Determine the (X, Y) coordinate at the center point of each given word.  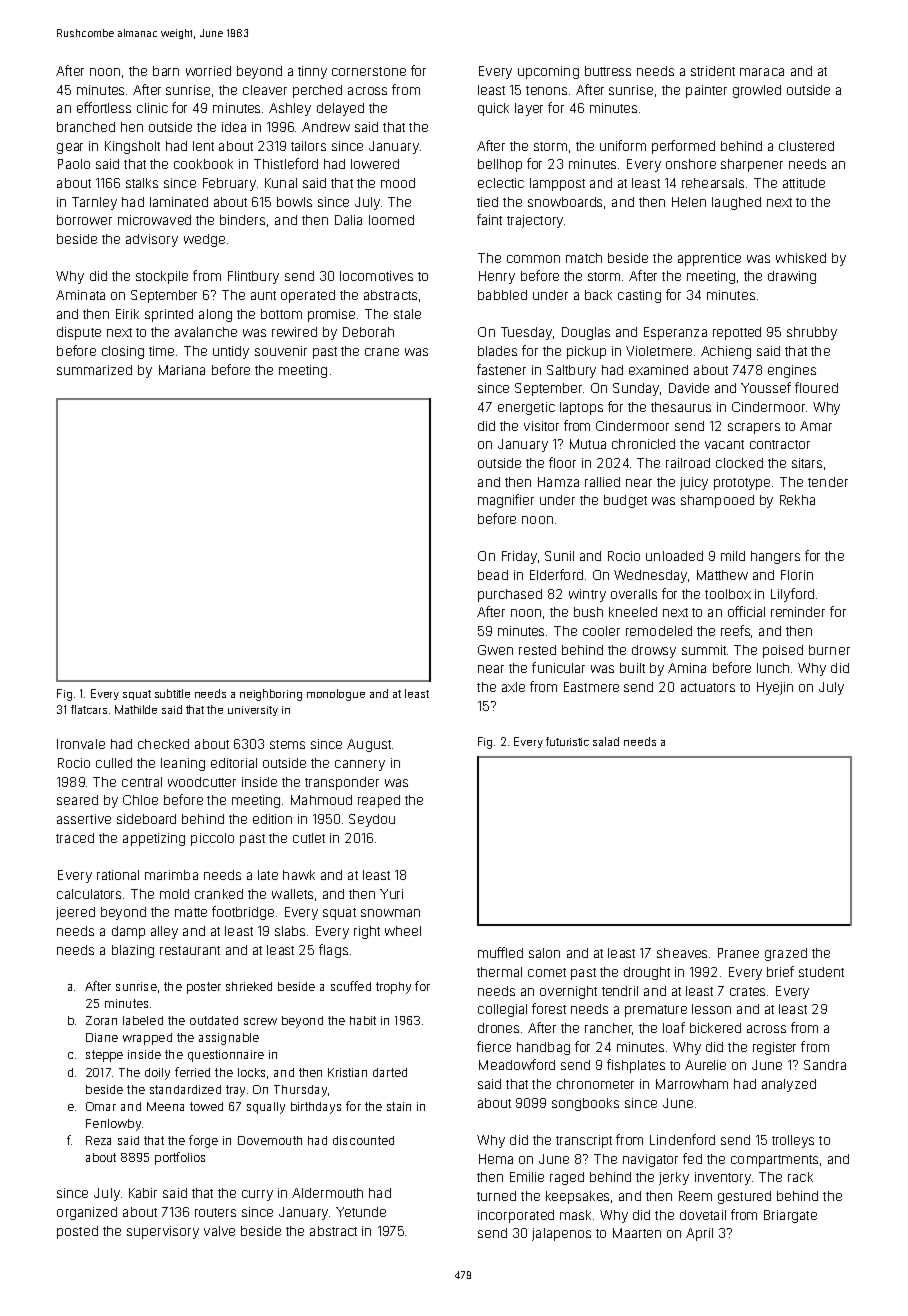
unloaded (674, 556)
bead (493, 575)
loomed (391, 220)
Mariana (182, 370)
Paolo (74, 164)
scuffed (351, 986)
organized (87, 1213)
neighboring (271, 695)
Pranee (738, 953)
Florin (797, 575)
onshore (691, 164)
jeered (75, 913)
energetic (526, 408)
